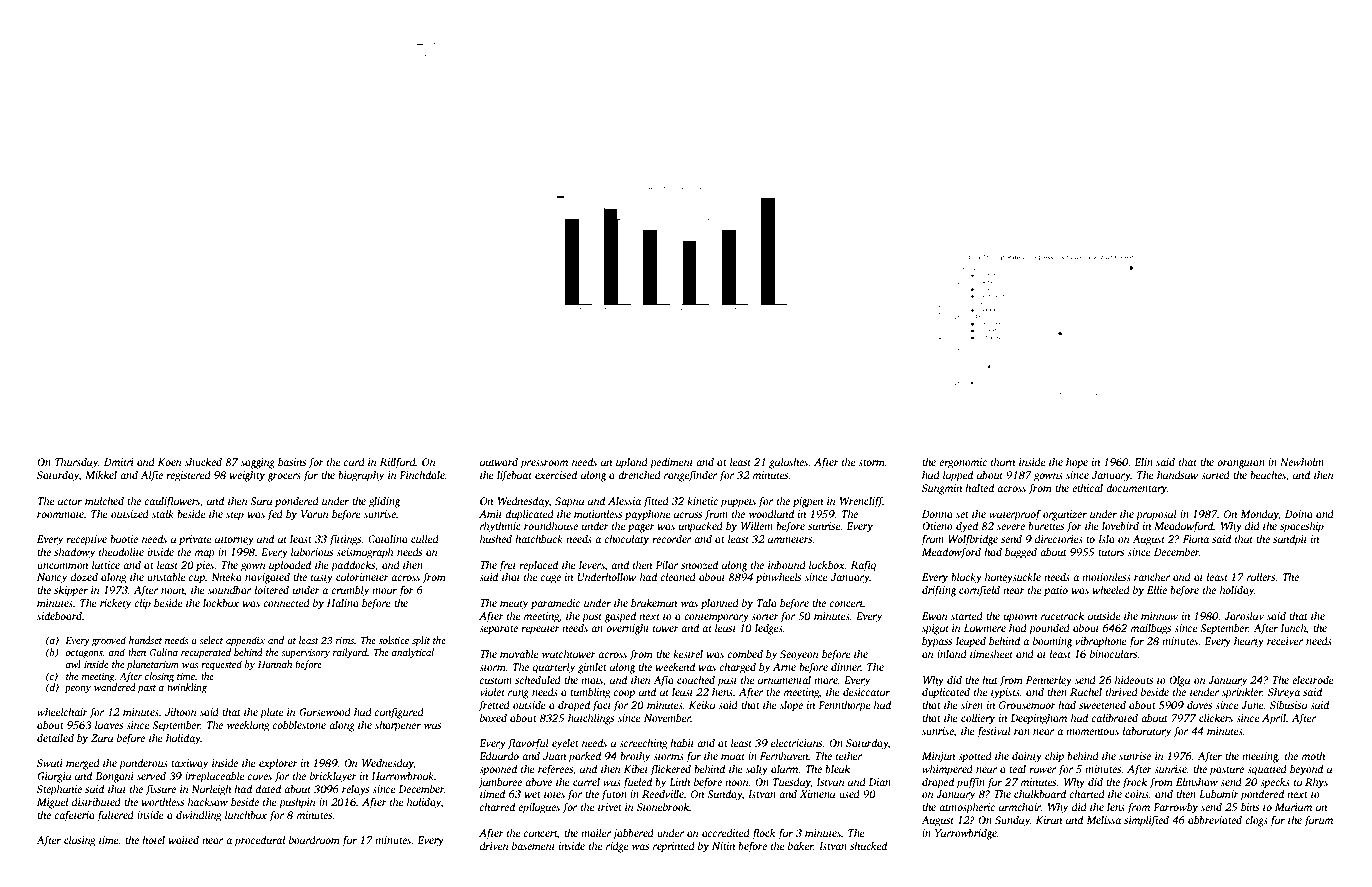 The height and width of the screenshot is (887, 1372). Describe the element at coordinates (1302, 527) in the screenshot. I see `spaceship` at that location.
